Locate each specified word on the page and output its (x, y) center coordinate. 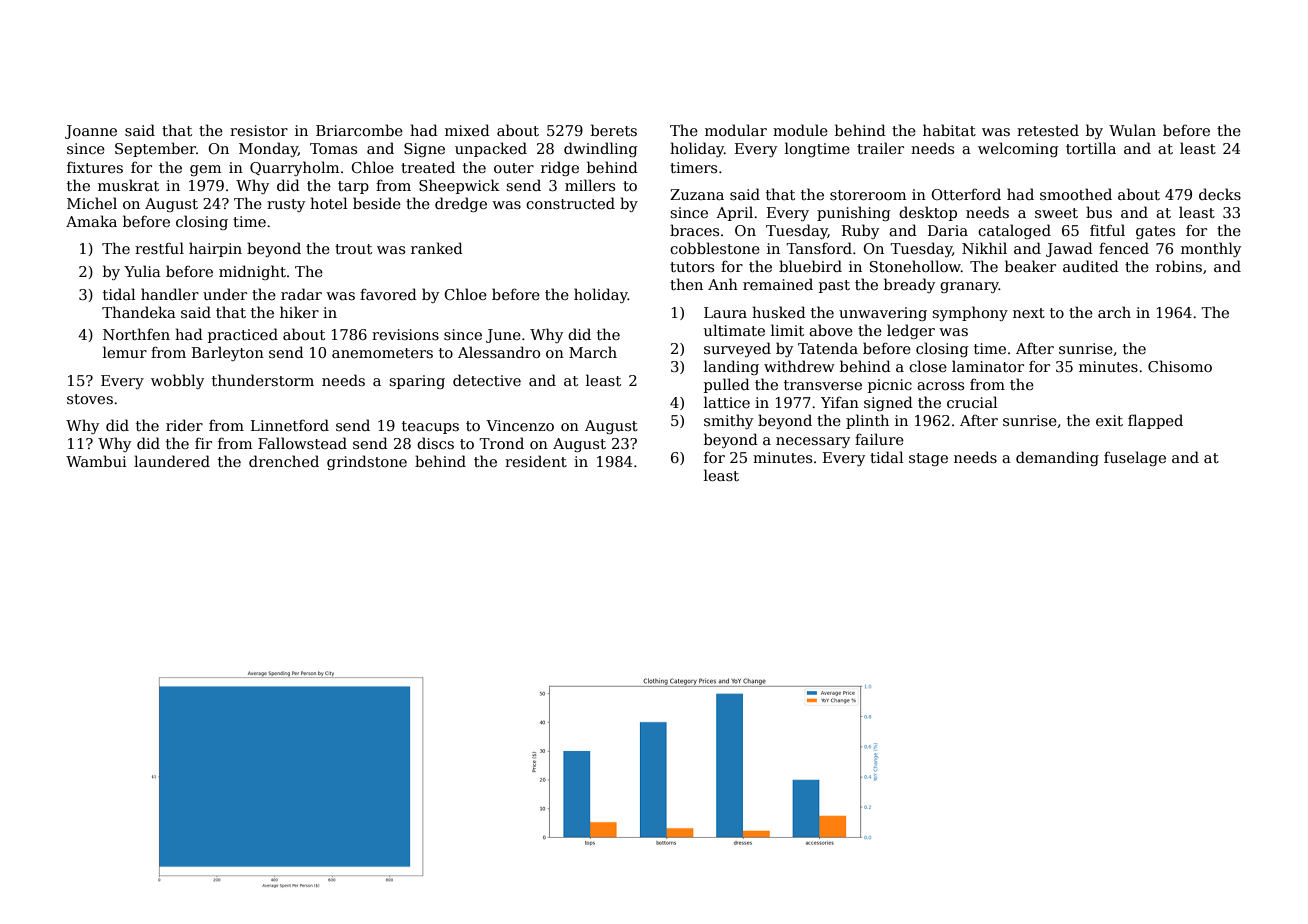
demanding (1057, 458)
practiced (243, 335)
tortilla (1091, 148)
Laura (725, 312)
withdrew (799, 366)
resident (536, 461)
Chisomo (1180, 366)
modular (736, 130)
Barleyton (228, 353)
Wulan (1132, 130)
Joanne (91, 132)
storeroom (868, 195)
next (1029, 313)
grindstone (367, 462)
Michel (92, 203)
